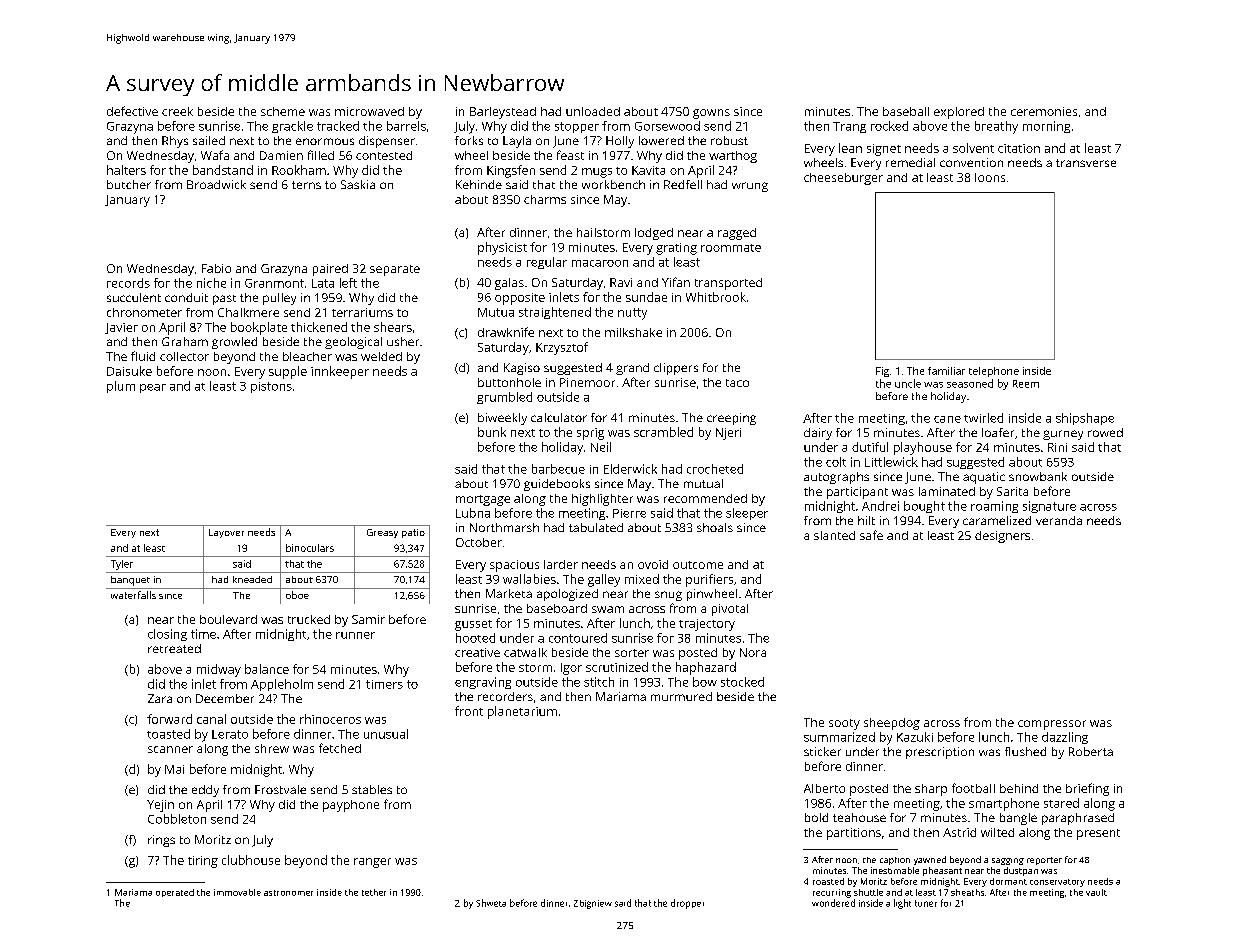 Image resolution: width=1233 pixels, height=952 pixels. What do you see at coordinates (1052, 725) in the screenshot?
I see `compressor` at bounding box center [1052, 725].
